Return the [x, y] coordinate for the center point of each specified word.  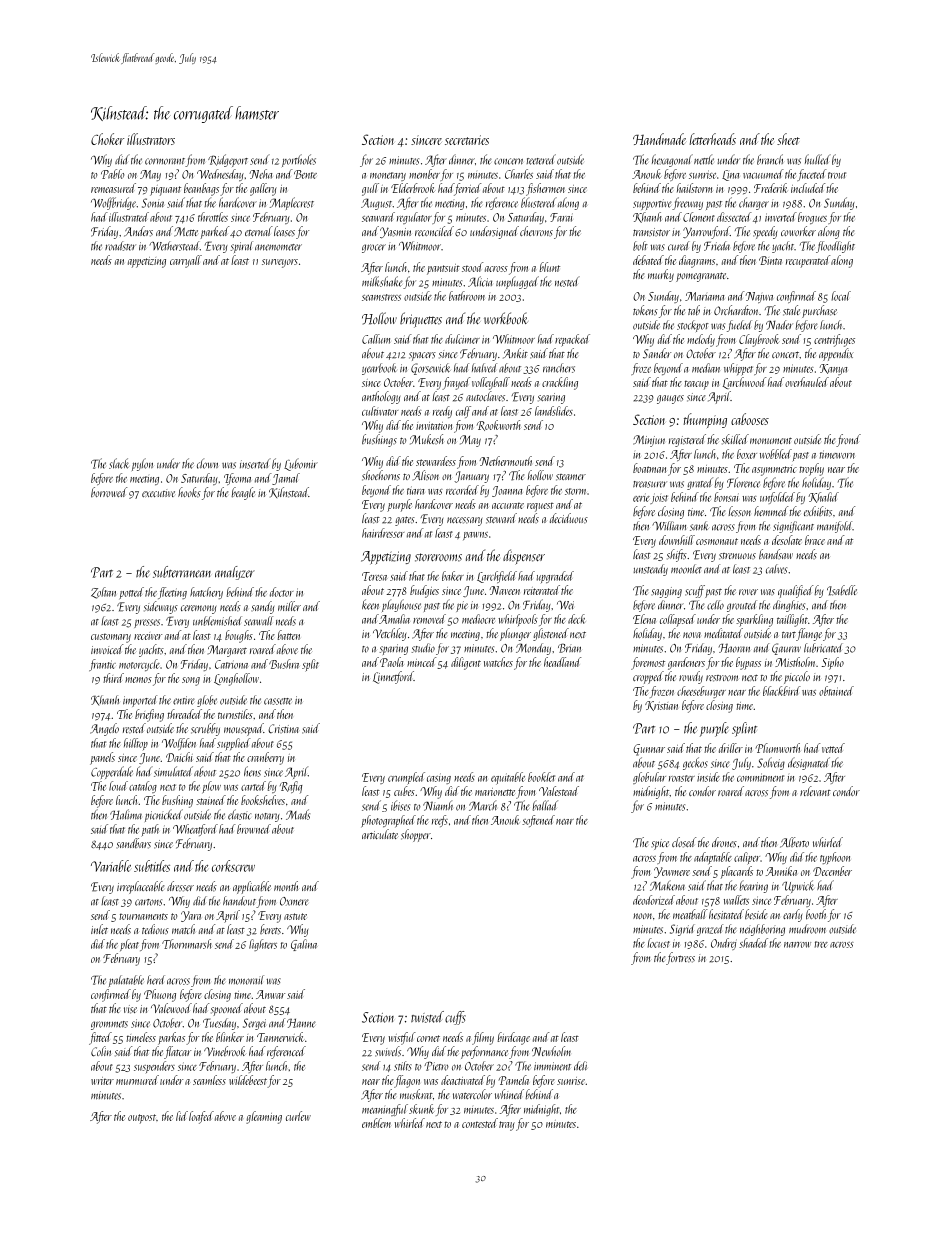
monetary [388, 176]
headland [562, 662]
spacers [422, 356]
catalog [143, 787]
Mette [186, 232]
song [191, 681]
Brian [569, 648]
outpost [142, 1119]
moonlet [686, 569]
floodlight [835, 247]
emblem [376, 1123]
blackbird [782, 691]
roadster [120, 246]
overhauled [807, 382]
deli [580, 1066]
